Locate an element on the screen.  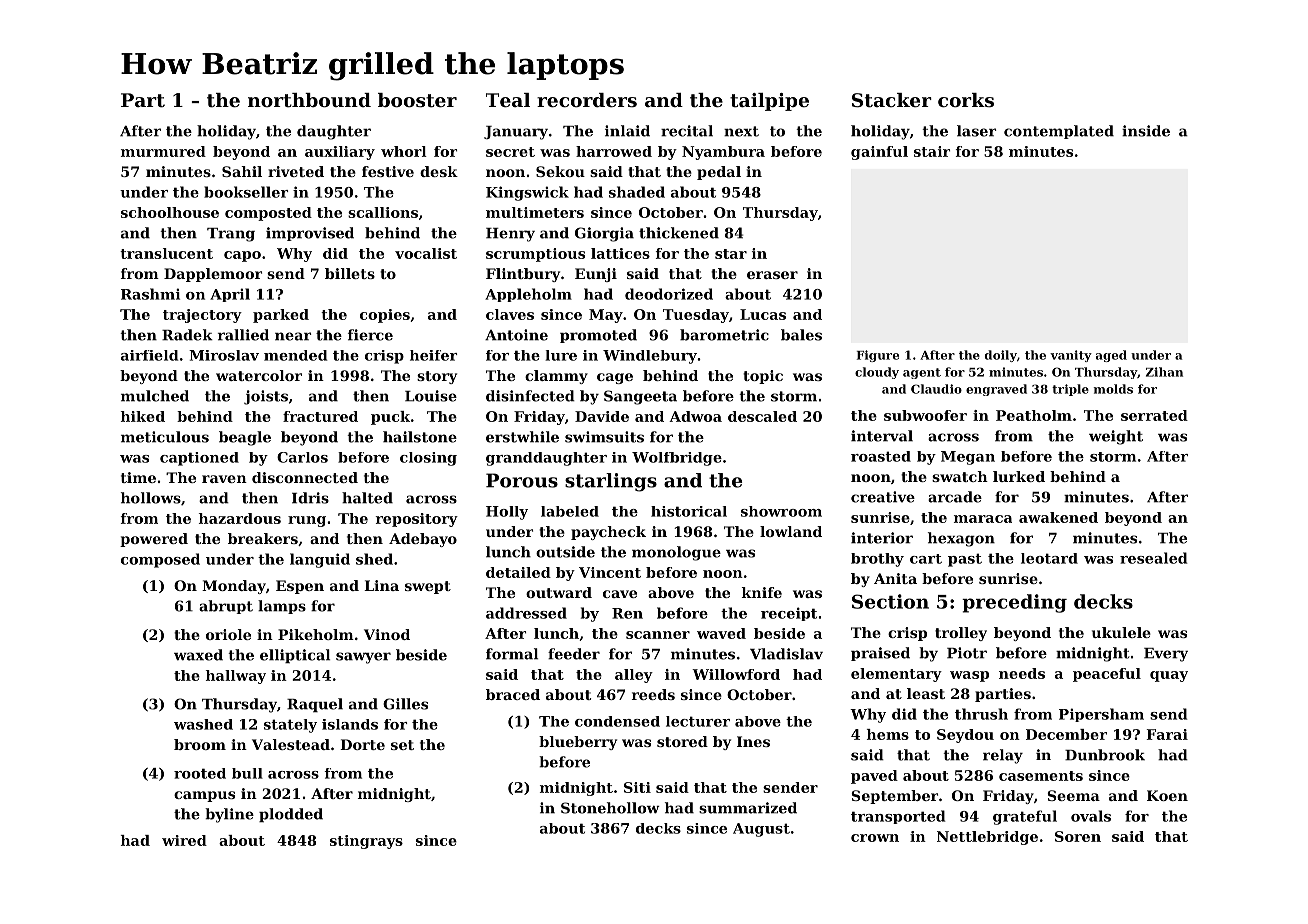
recorders is located at coordinates (587, 100).
